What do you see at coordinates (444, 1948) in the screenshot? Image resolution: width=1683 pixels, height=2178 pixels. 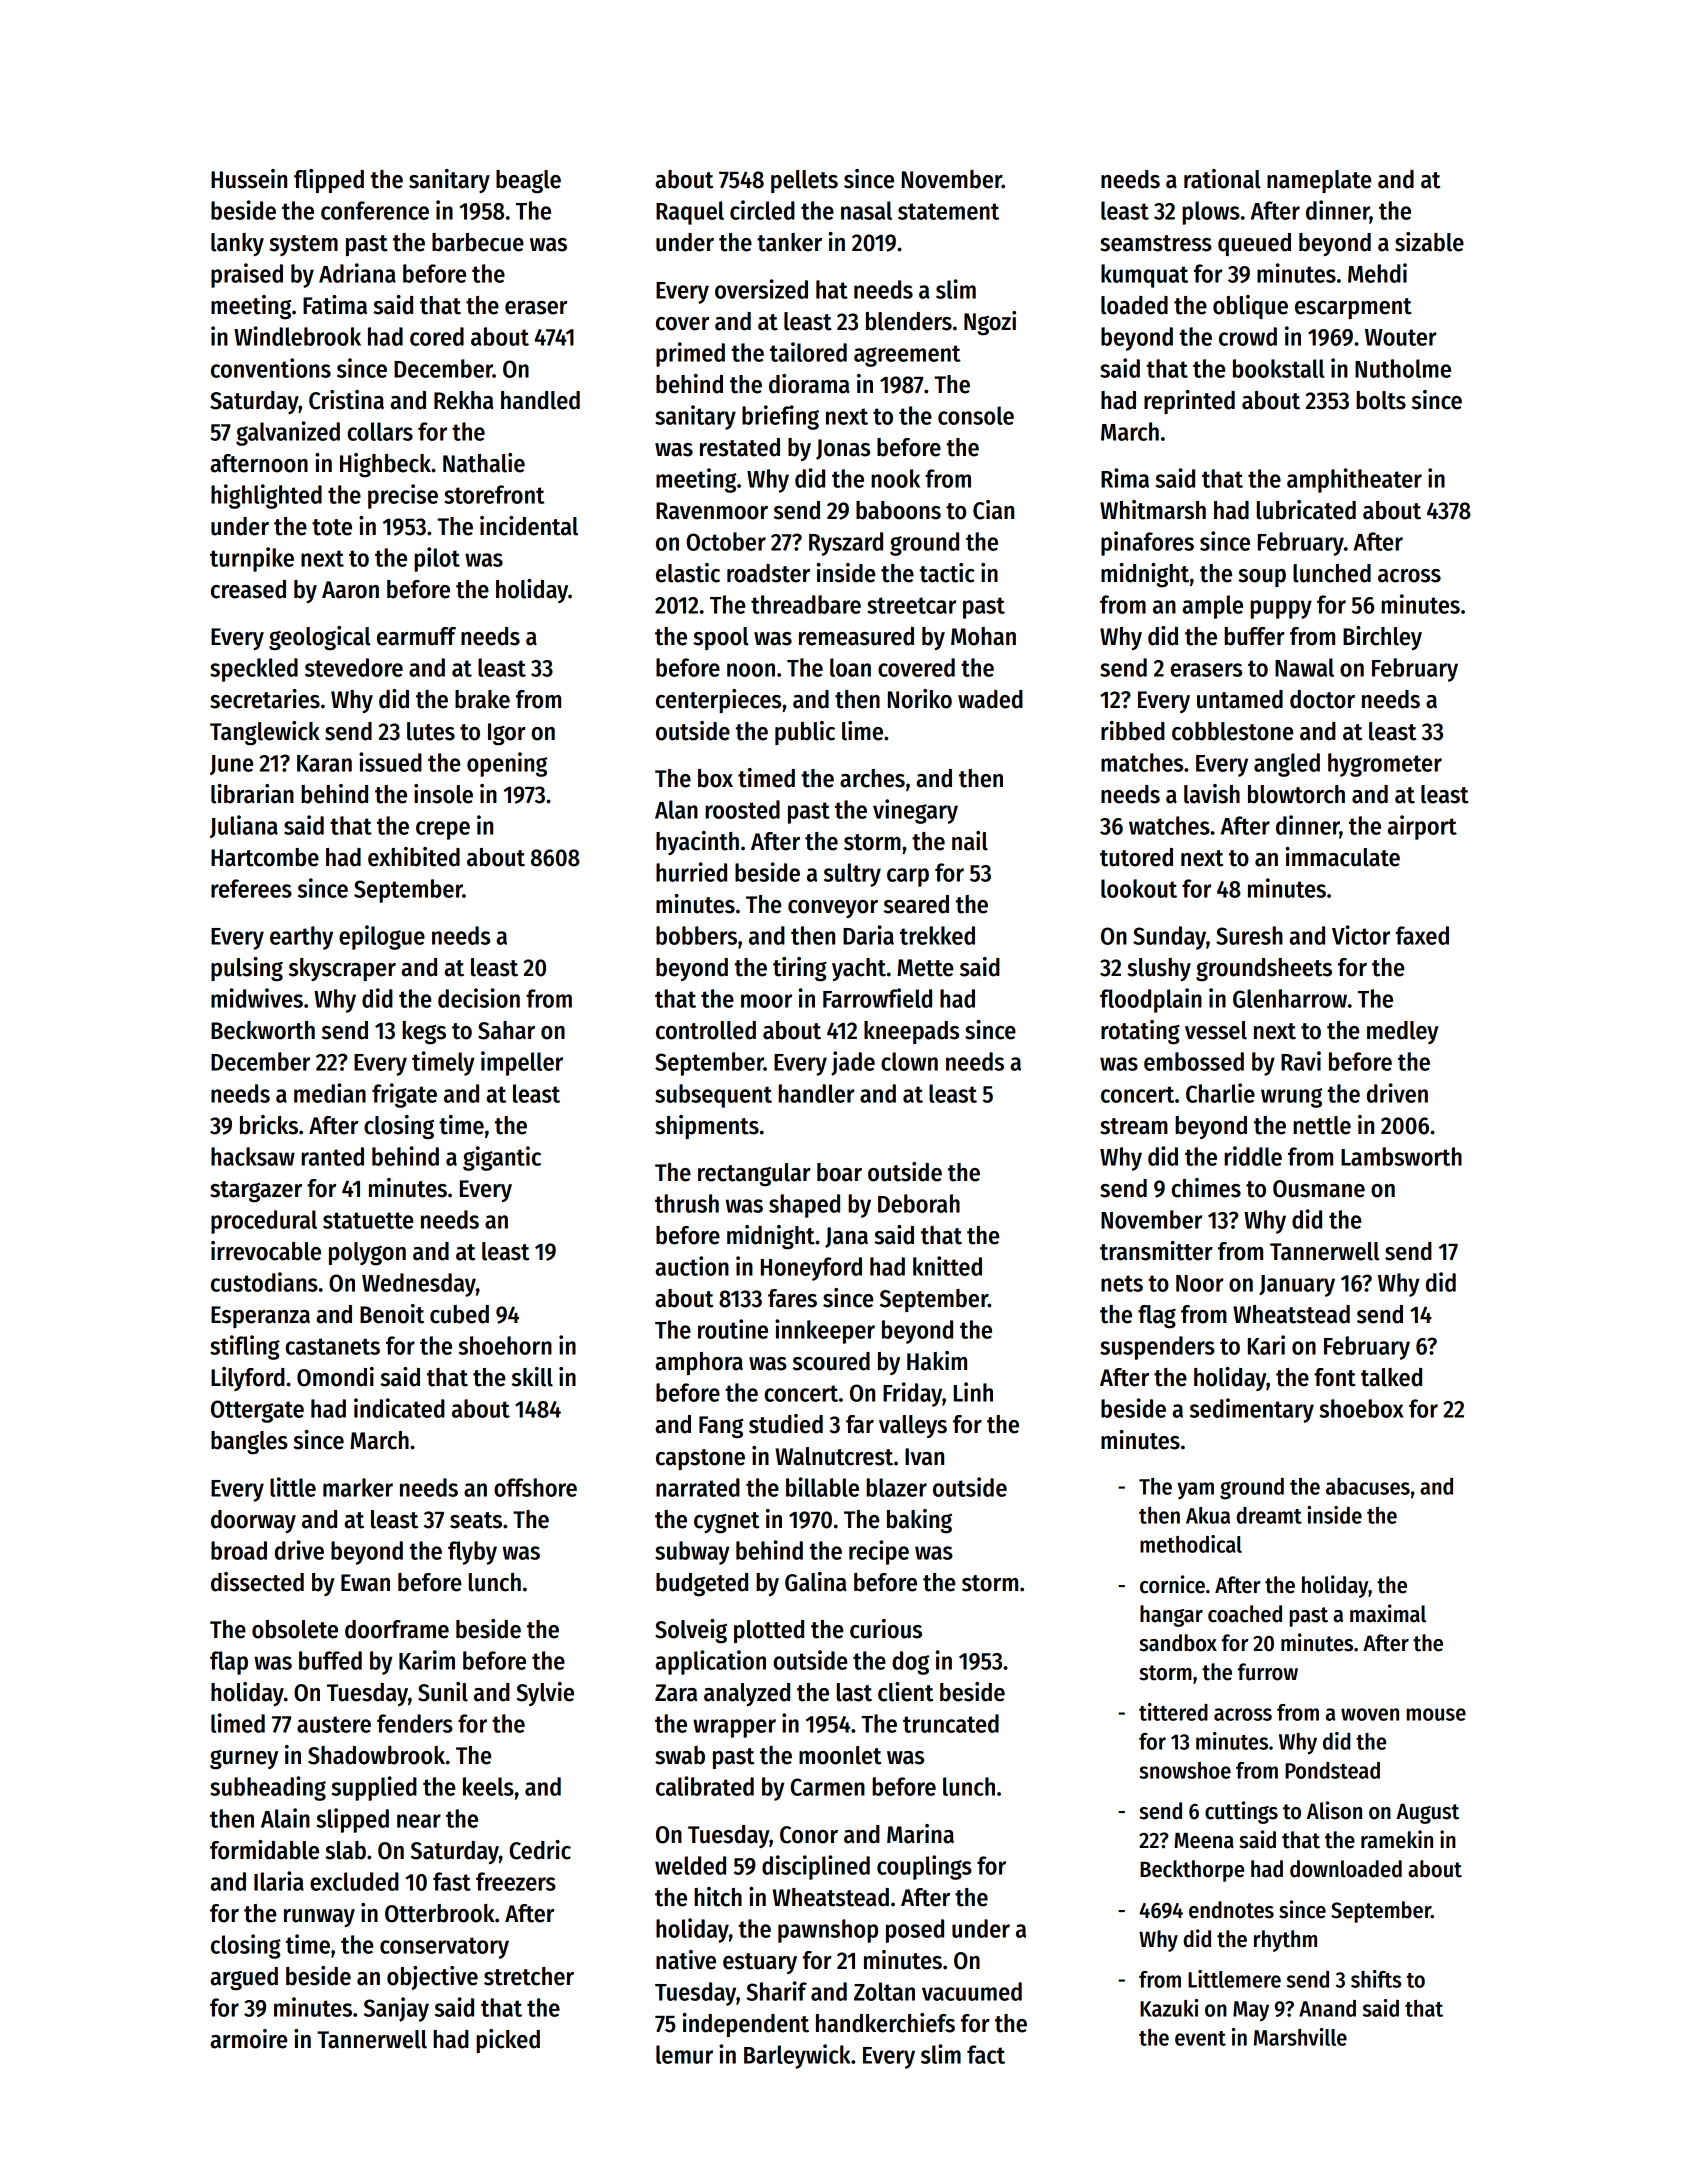 I see `conservatory` at bounding box center [444, 1948].
